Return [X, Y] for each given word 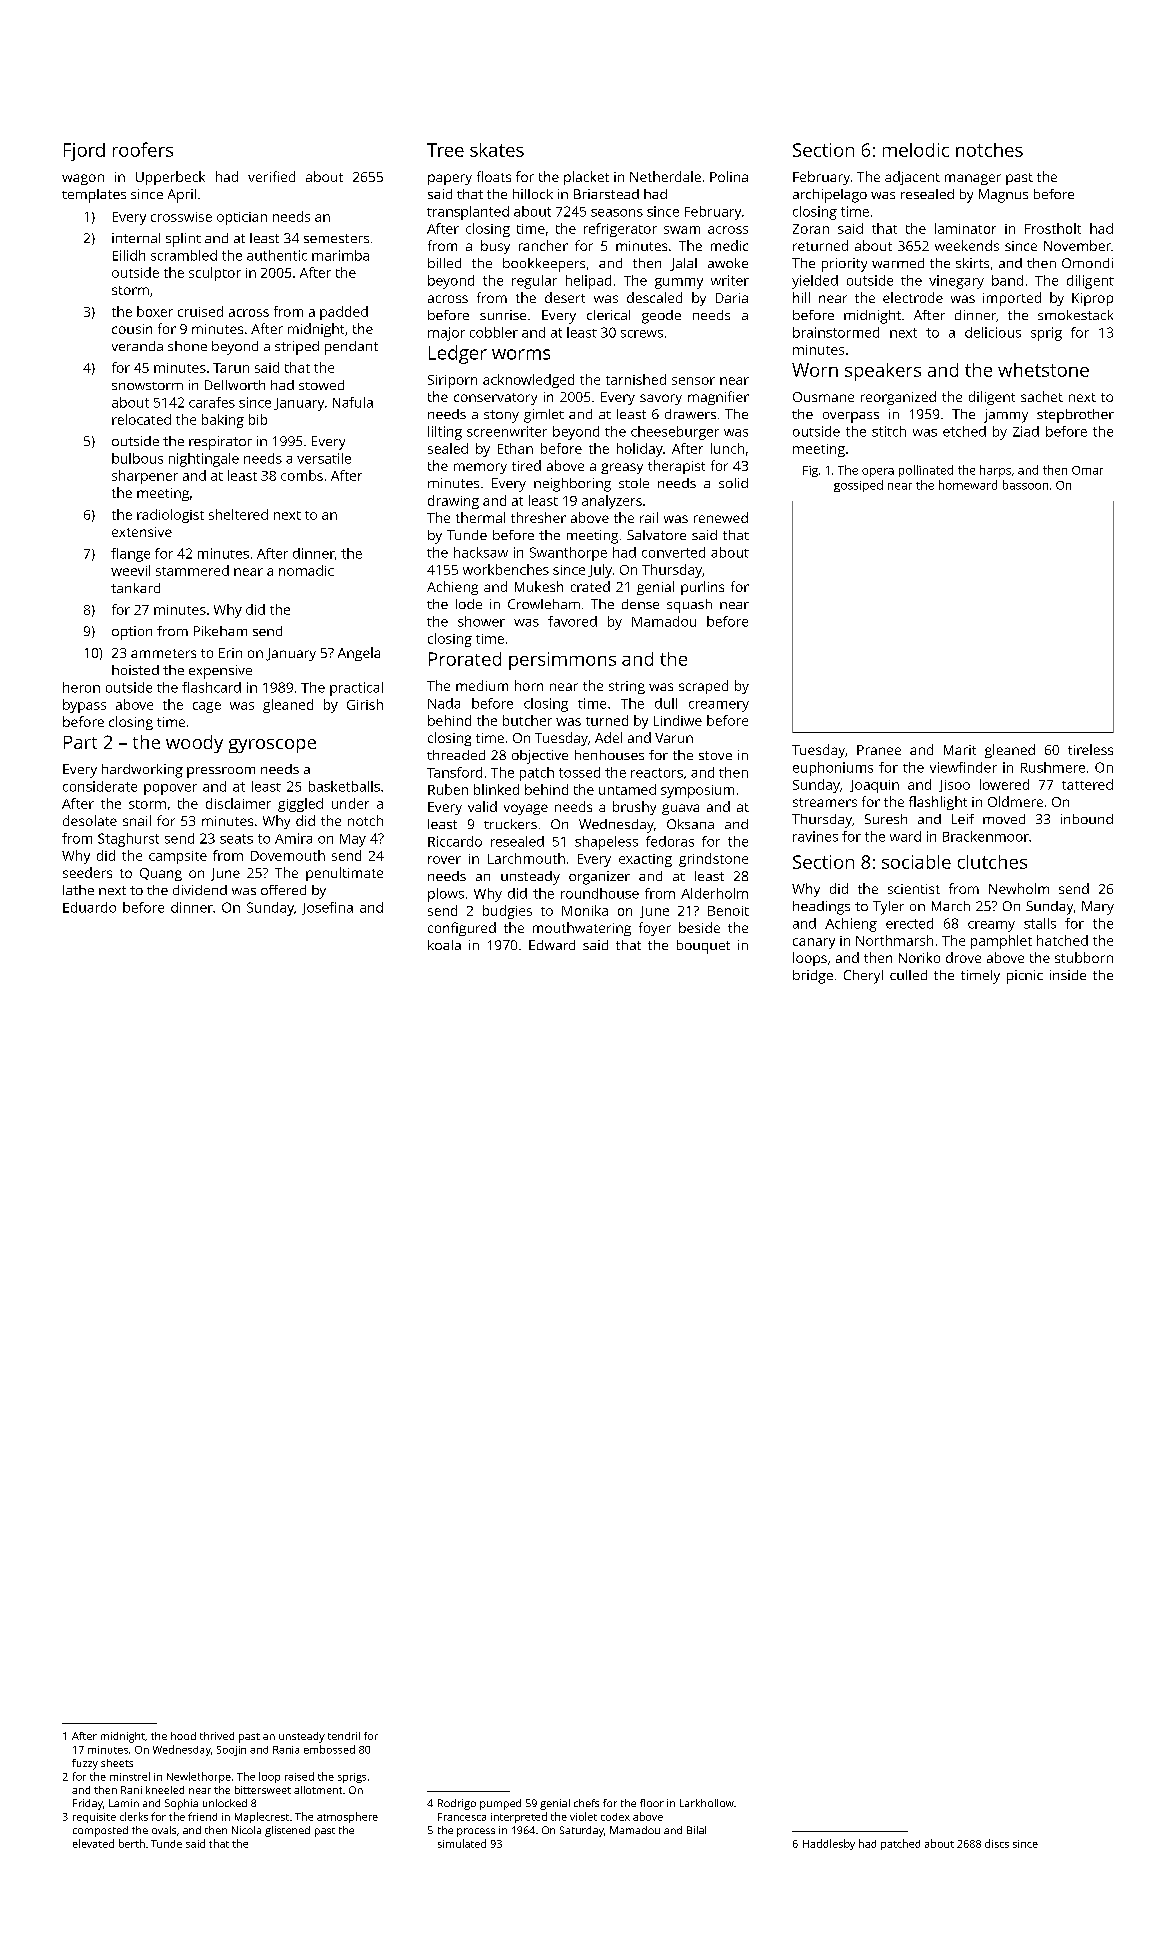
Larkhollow [707, 1803]
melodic [916, 150]
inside [1068, 975]
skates [497, 150]
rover [444, 860]
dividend [200, 890]
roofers [143, 149]
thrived [217, 1736]
